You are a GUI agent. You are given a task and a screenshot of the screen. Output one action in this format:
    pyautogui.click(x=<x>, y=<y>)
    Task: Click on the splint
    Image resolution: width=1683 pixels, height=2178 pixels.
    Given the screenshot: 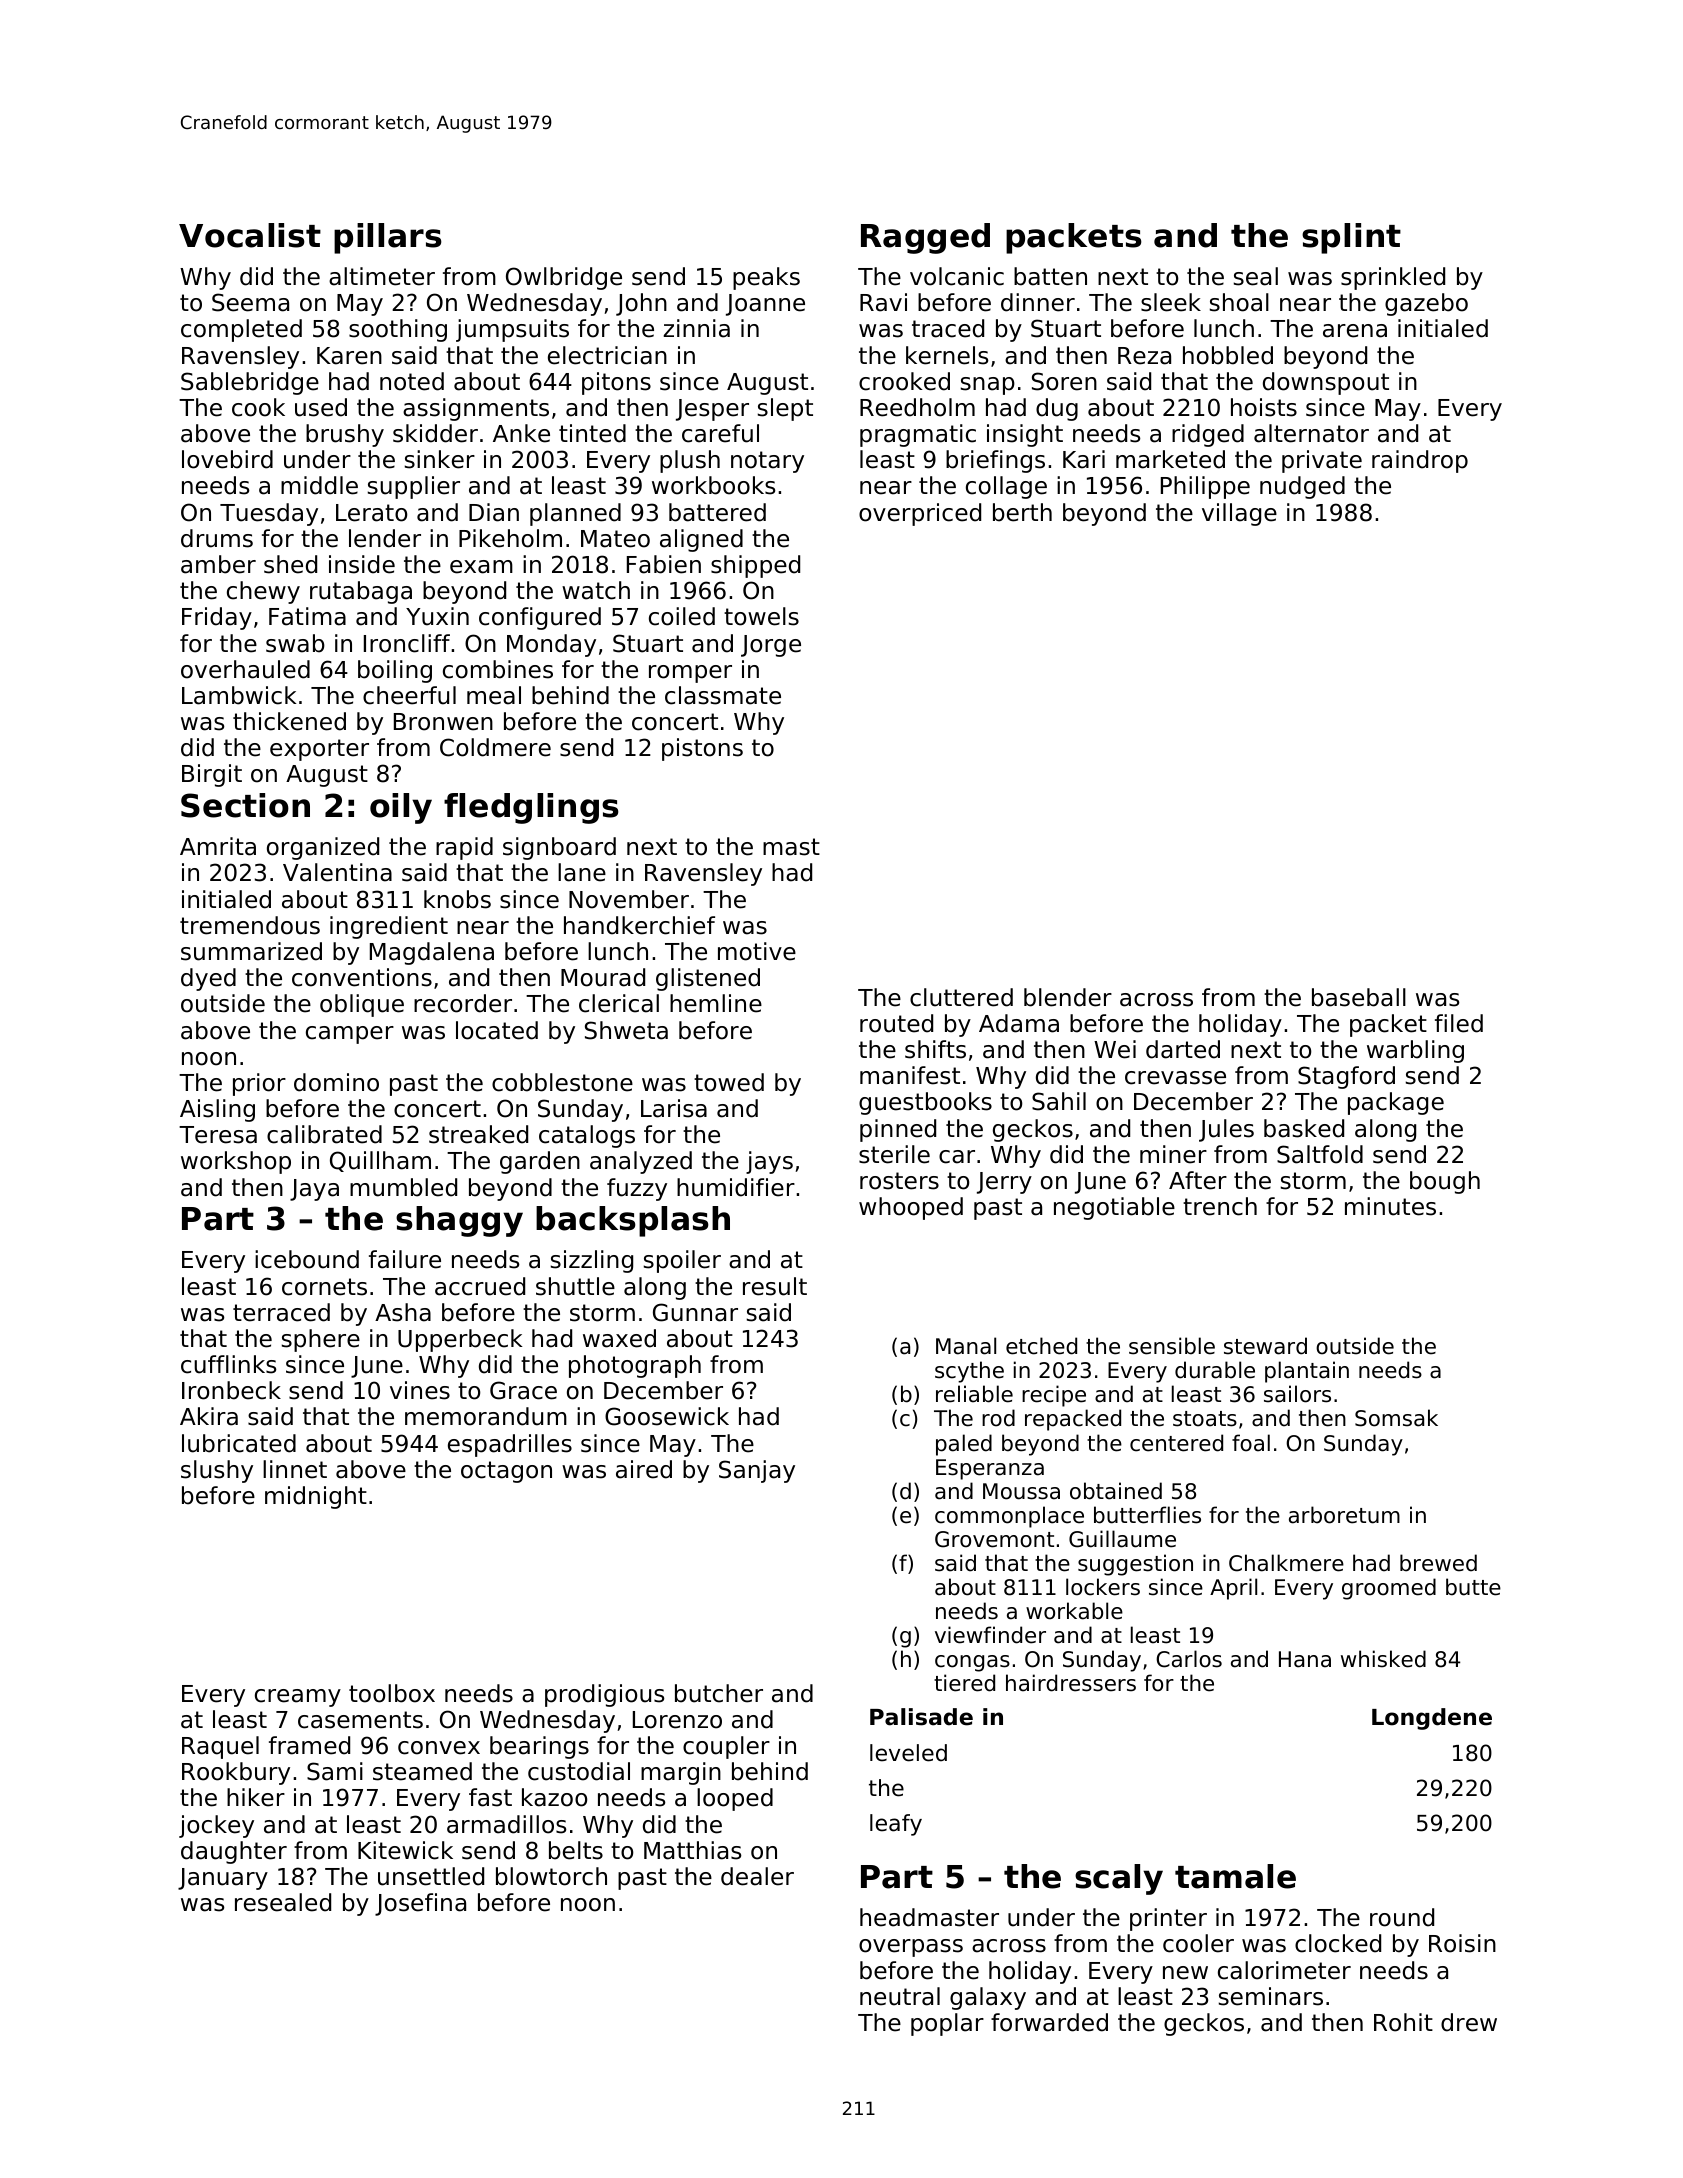 What is the action you would take?
    pyautogui.click(x=1351, y=238)
